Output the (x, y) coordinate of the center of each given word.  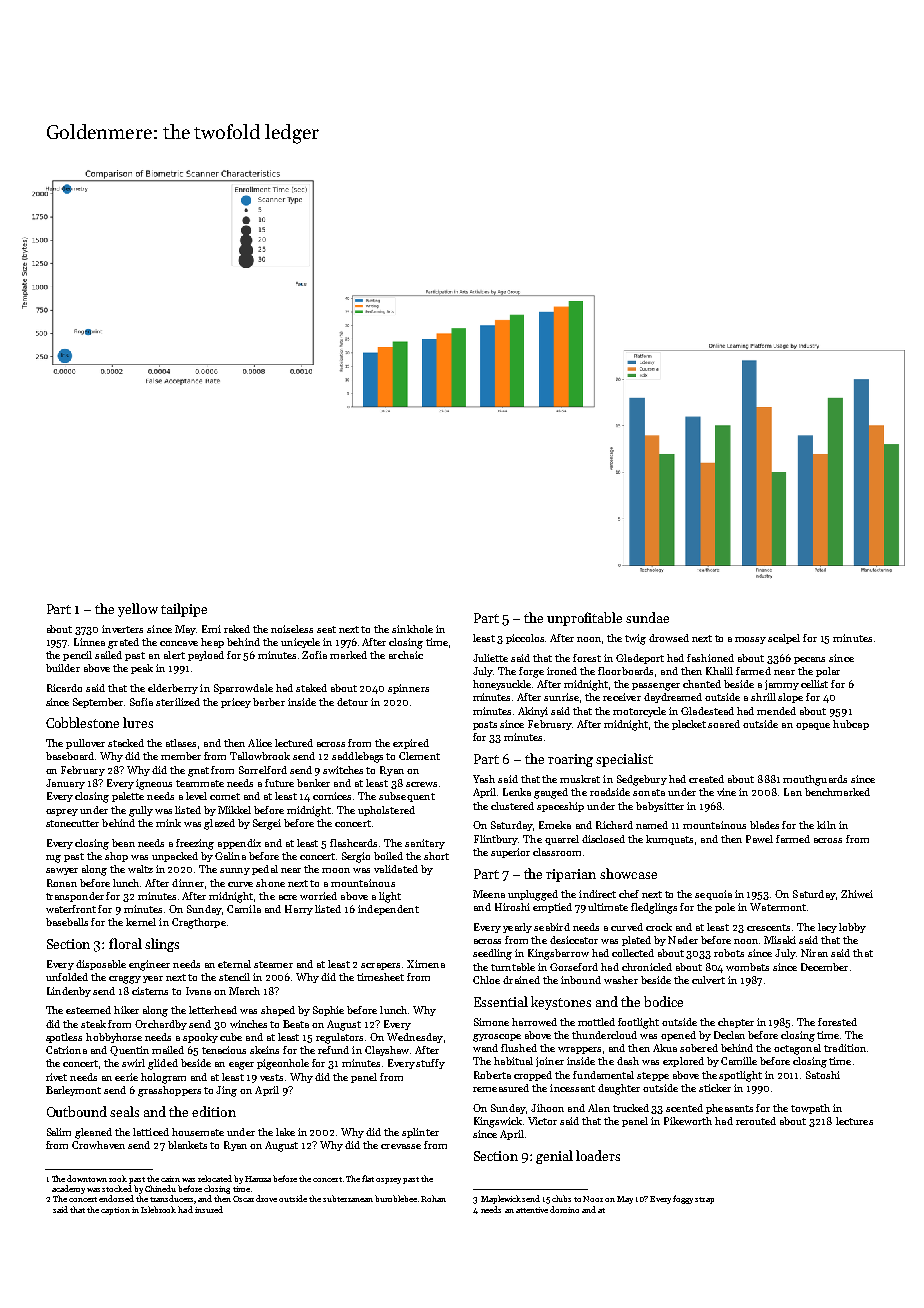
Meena (489, 894)
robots (729, 953)
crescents (768, 927)
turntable (513, 967)
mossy (750, 640)
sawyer (62, 871)
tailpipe (184, 610)
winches (248, 1024)
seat (326, 629)
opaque (813, 726)
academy (68, 1189)
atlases (181, 743)
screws (421, 784)
